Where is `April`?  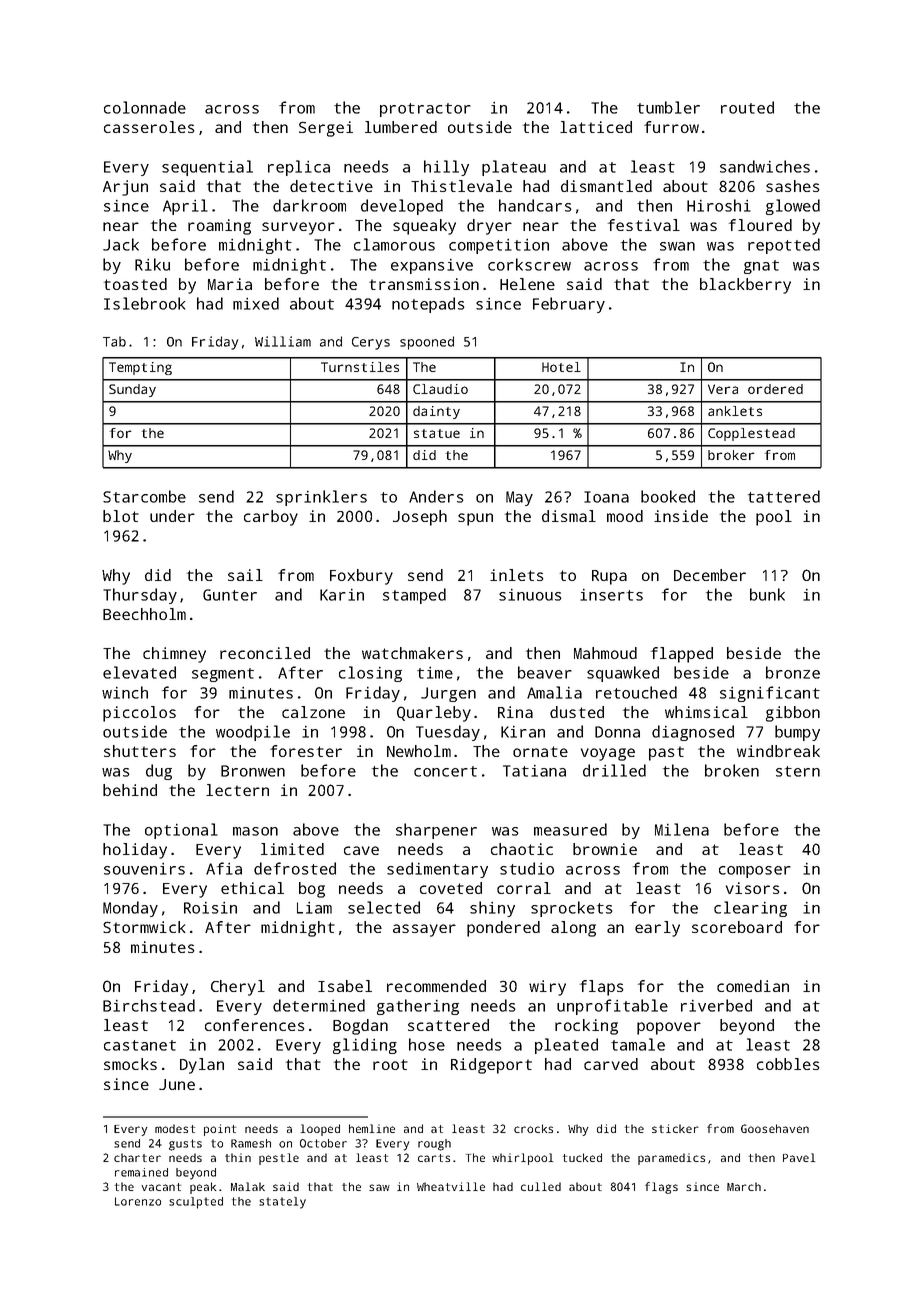
April is located at coordinates (185, 207).
